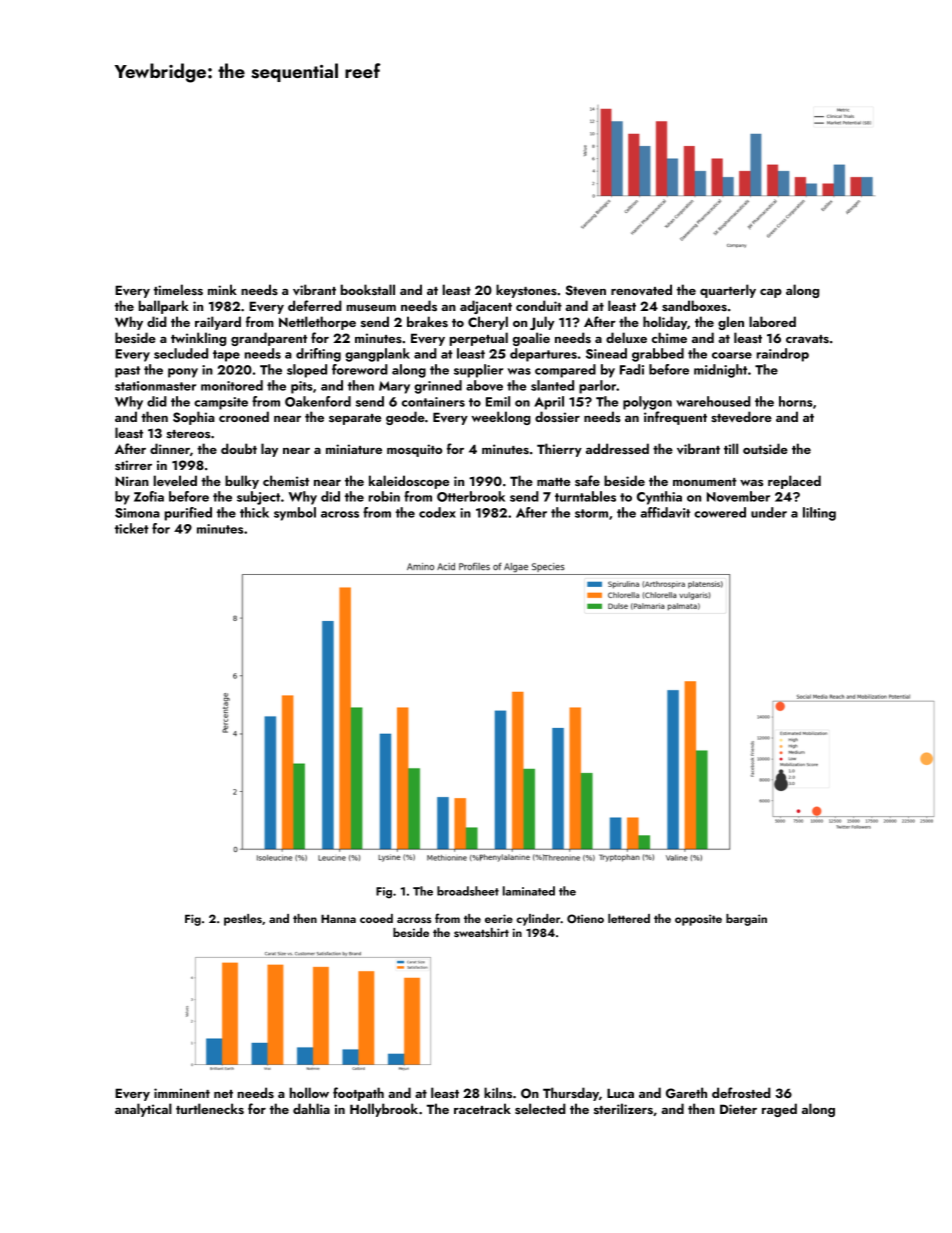 This page has width=952, height=1233. Describe the element at coordinates (705, 482) in the page. I see `monument` at that location.
